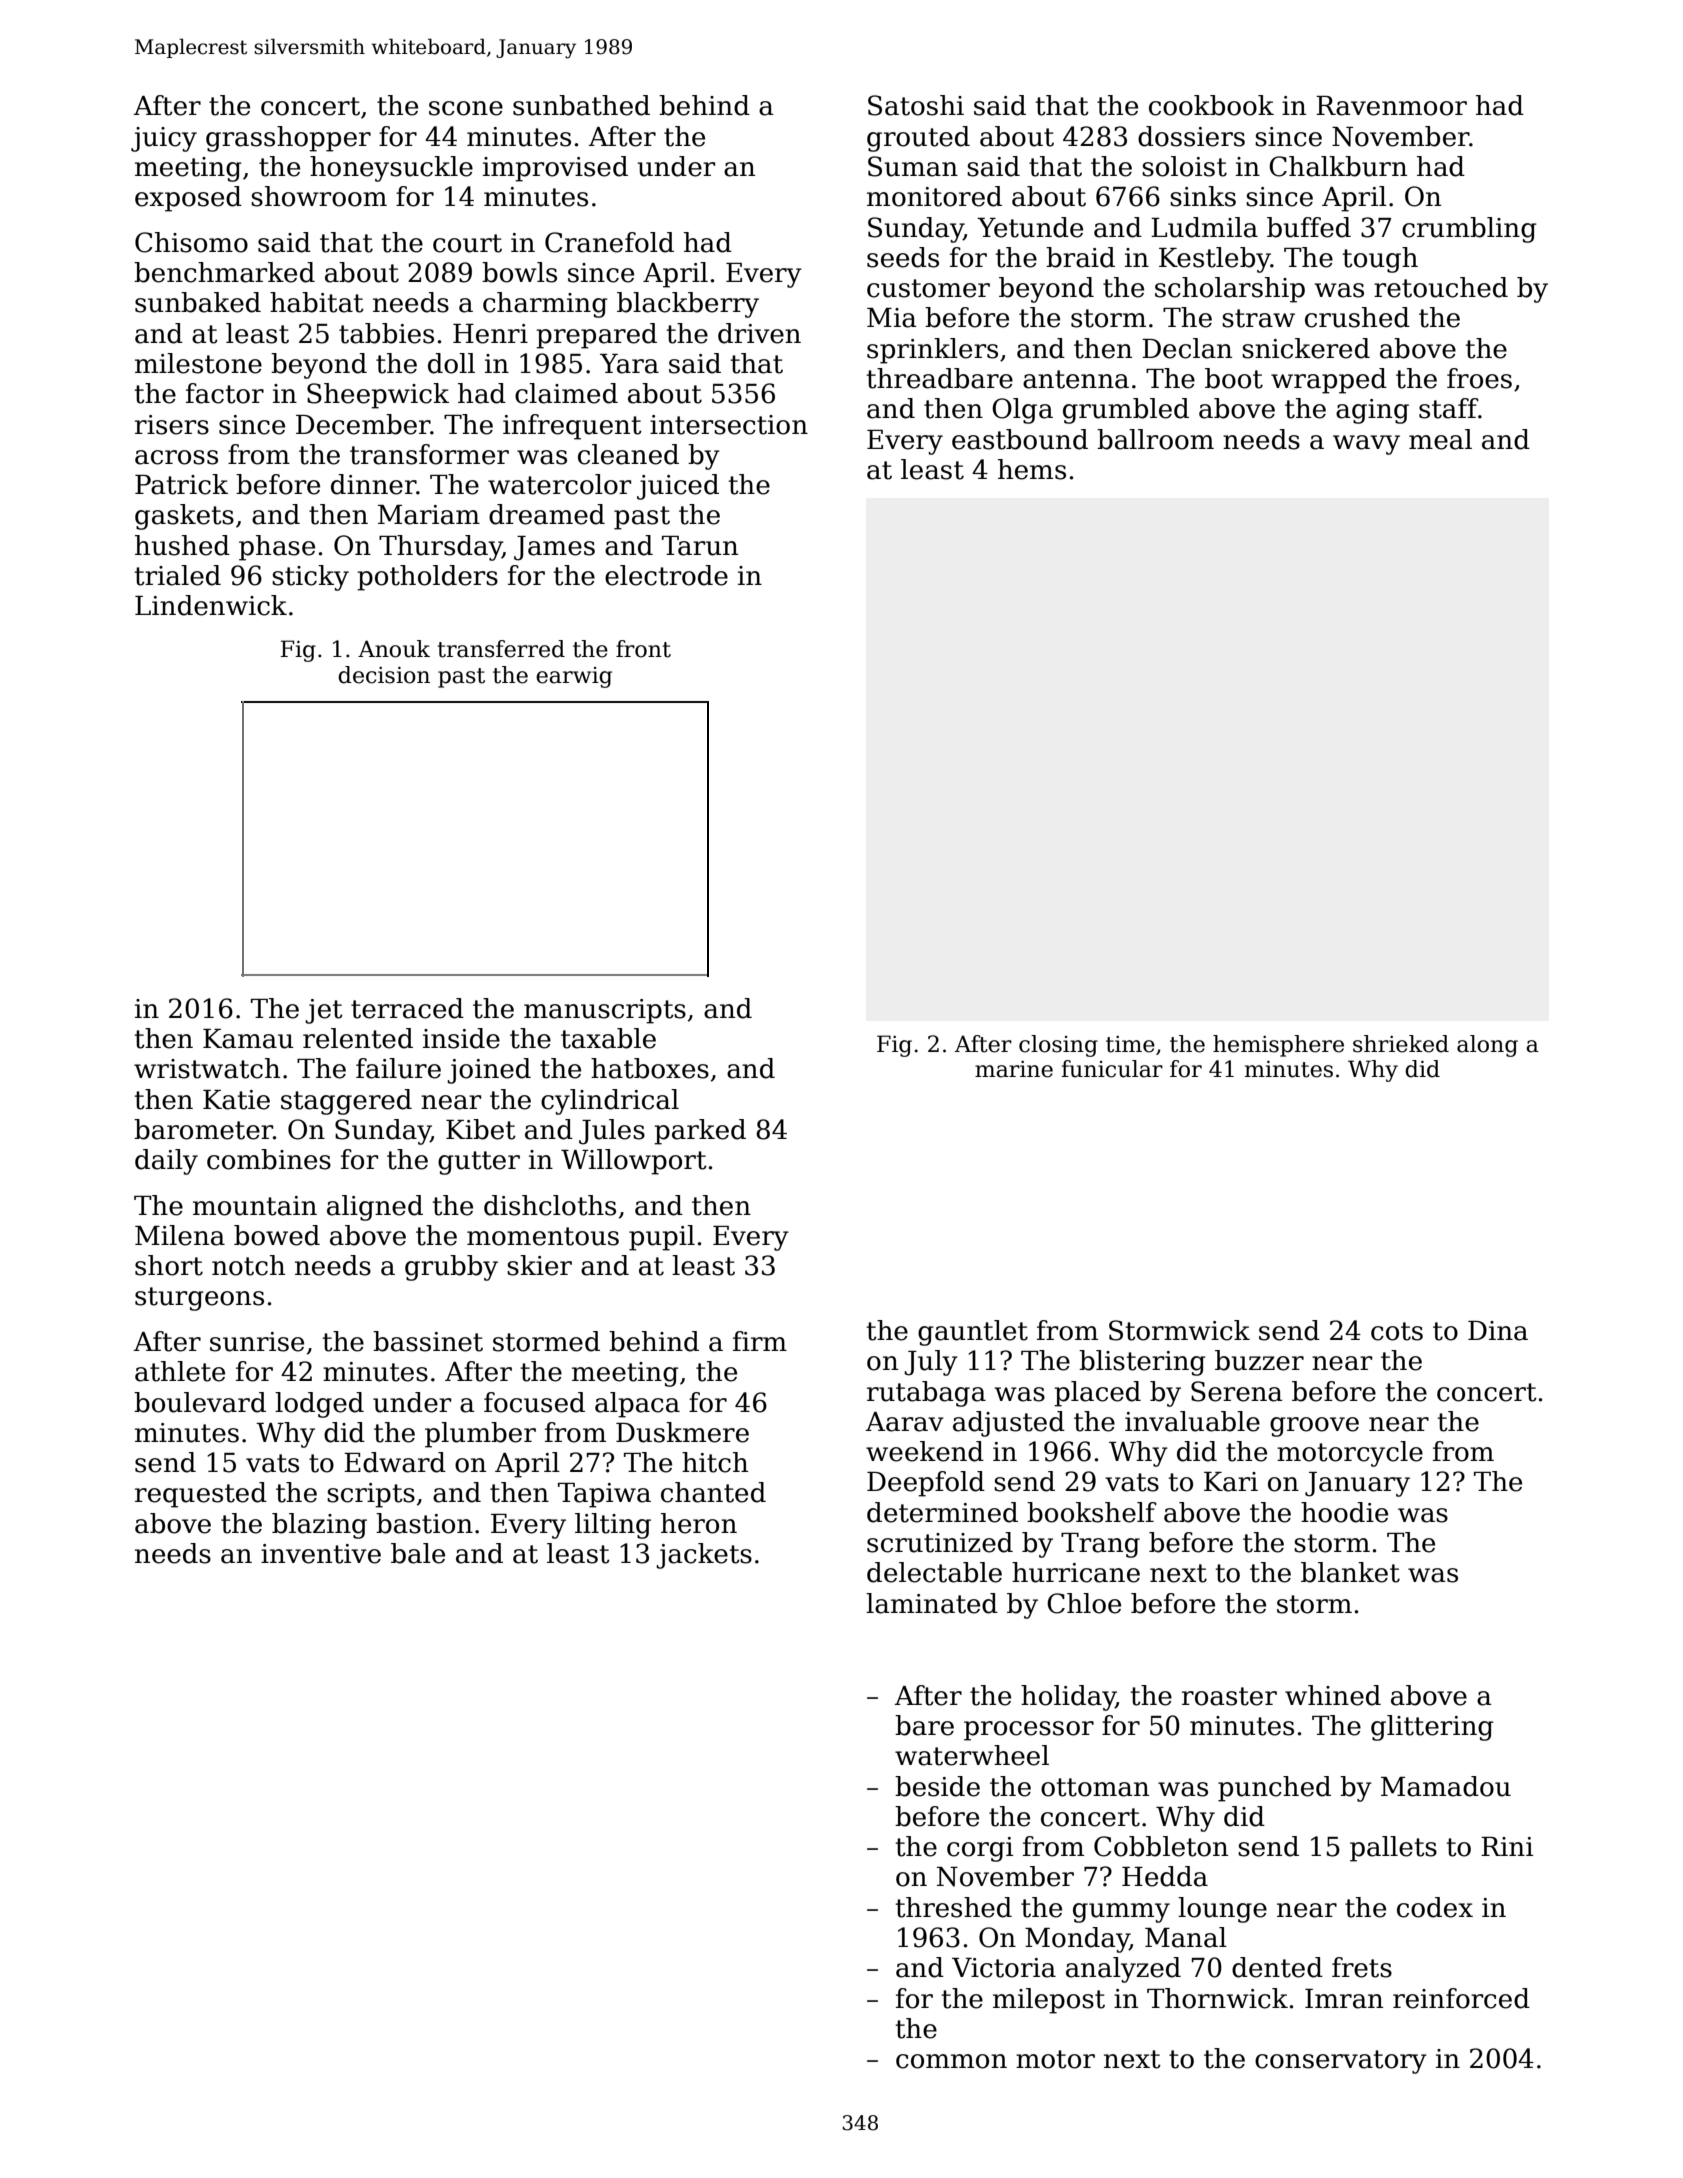  What do you see at coordinates (555, 169) in the screenshot?
I see `improvised` at bounding box center [555, 169].
